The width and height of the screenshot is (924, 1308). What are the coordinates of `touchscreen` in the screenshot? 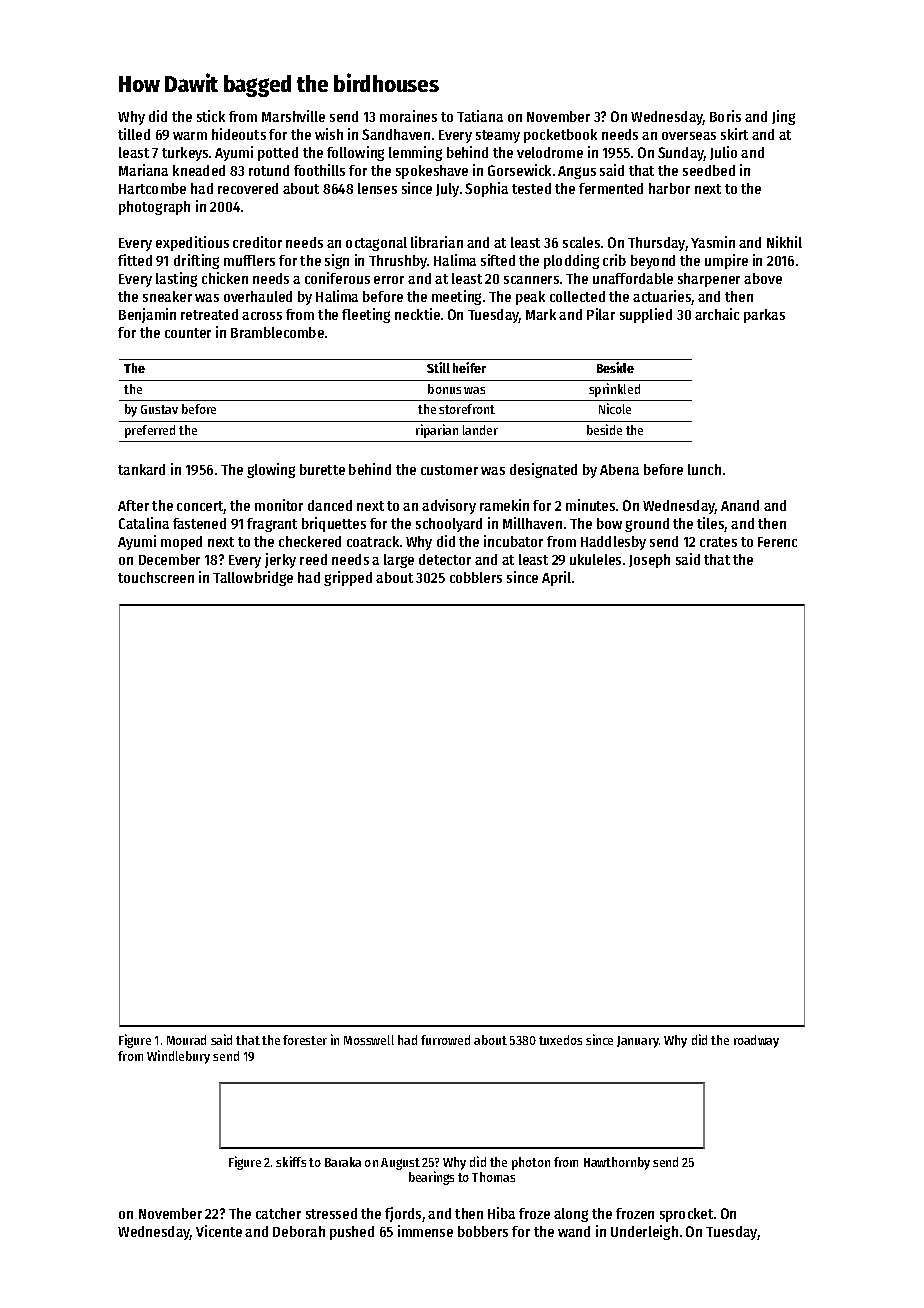 It's located at (156, 577).
